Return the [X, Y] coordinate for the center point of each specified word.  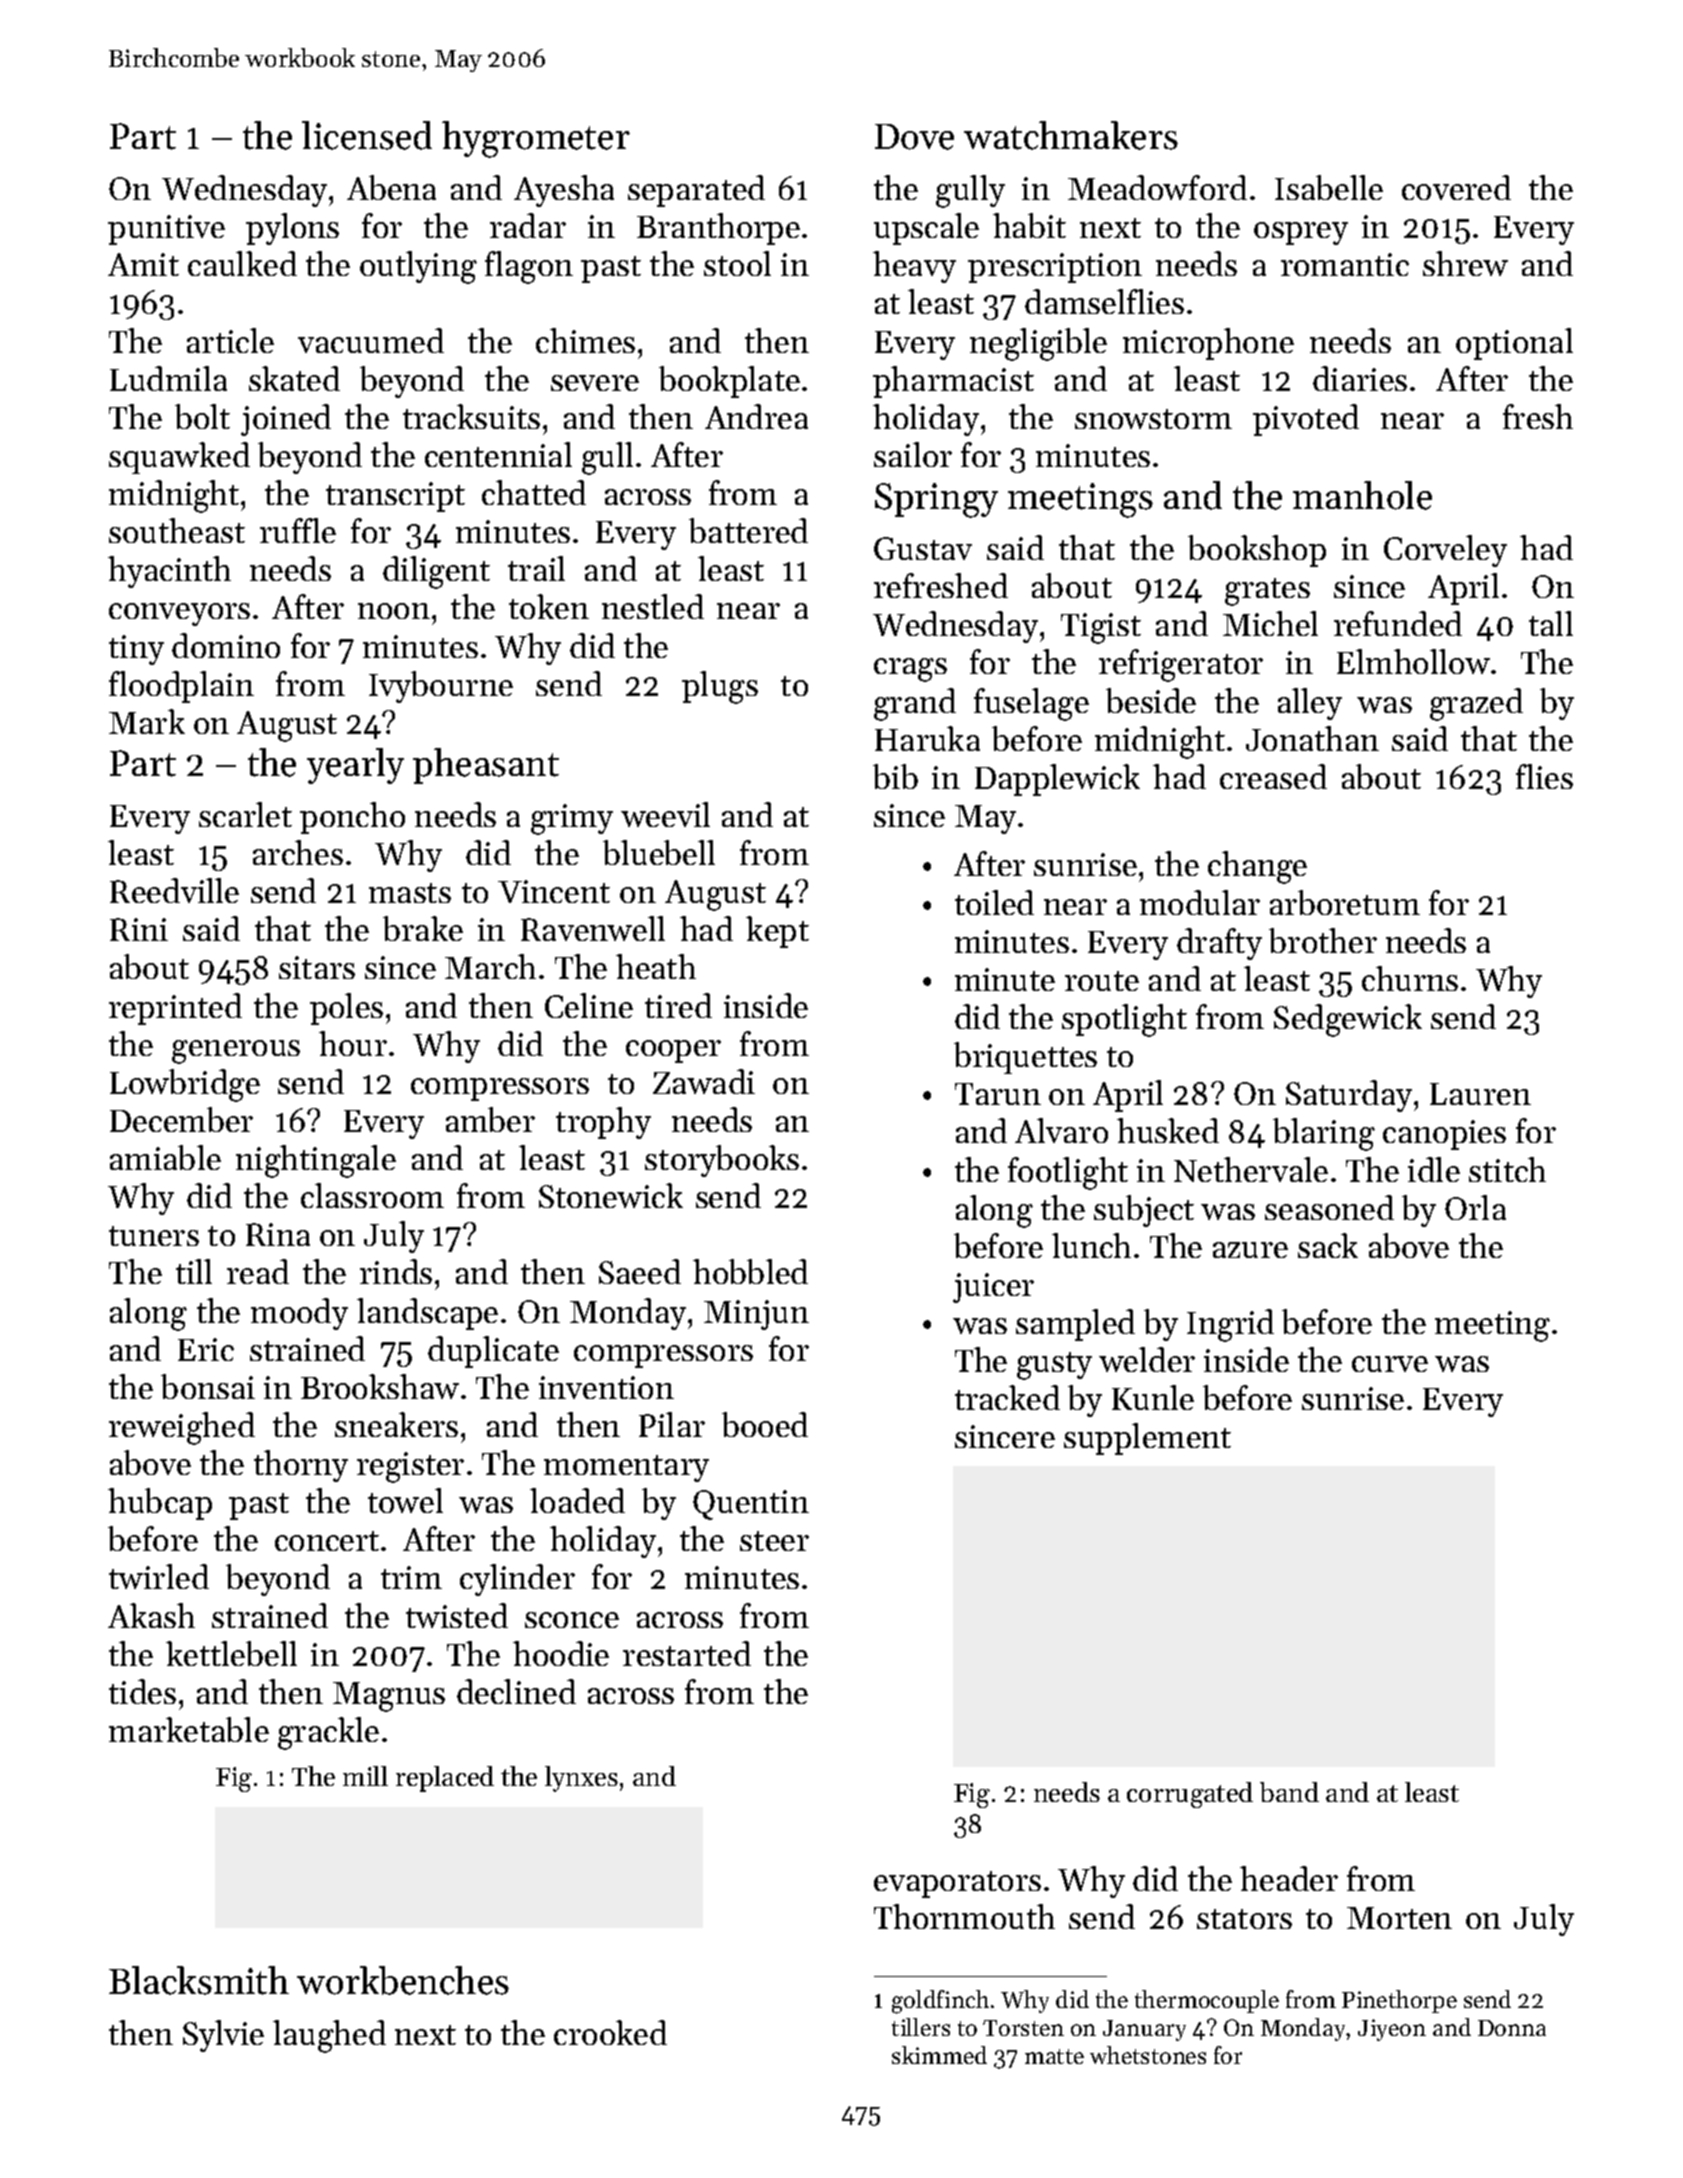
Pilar [672, 1424]
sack [1328, 1245]
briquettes [1025, 1058]
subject [1144, 1211]
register [410, 1467]
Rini [139, 929]
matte [1054, 2056]
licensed [367, 135]
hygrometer [536, 139]
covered [1456, 187]
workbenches [403, 1980]
